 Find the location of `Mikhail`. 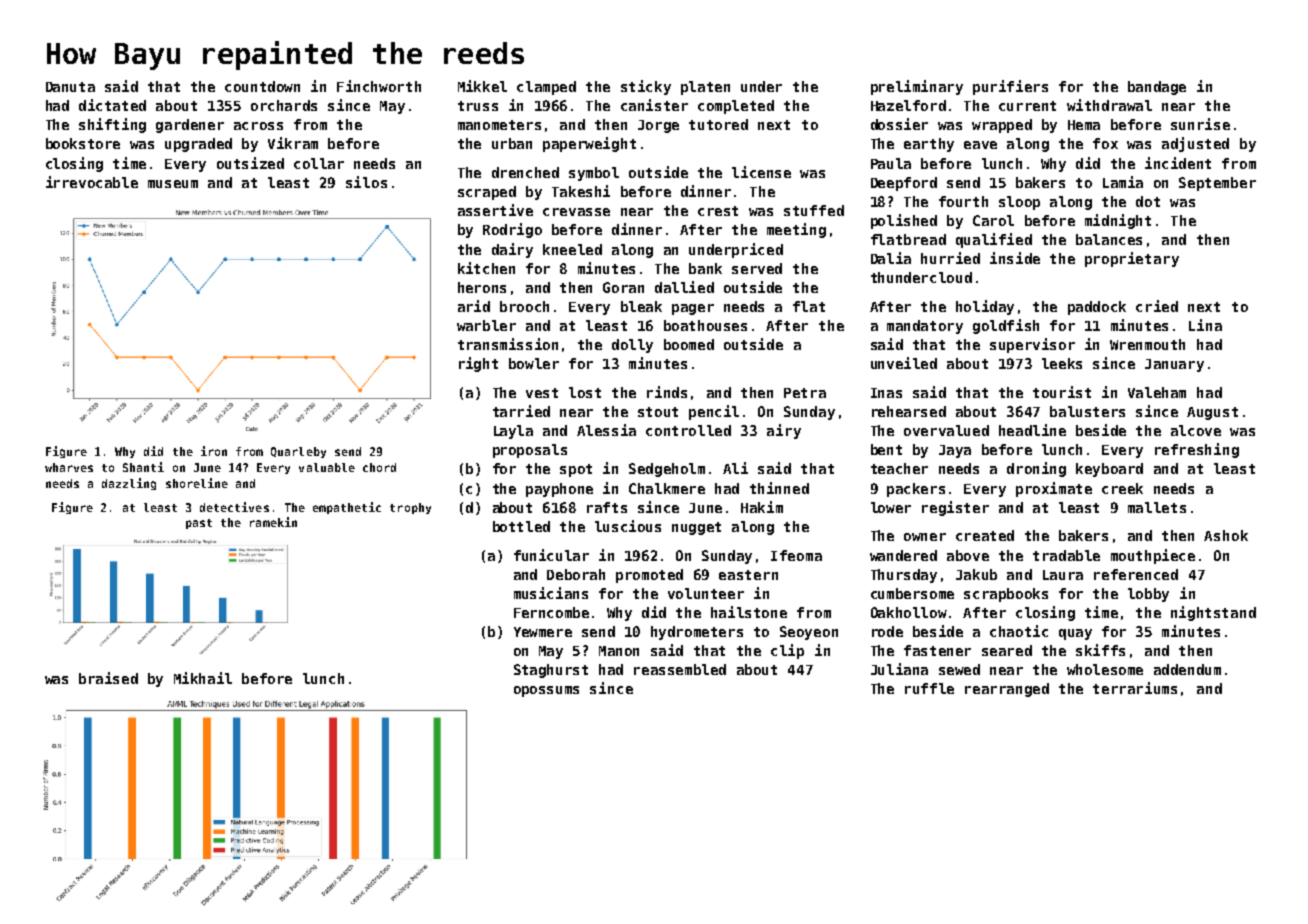

Mikhail is located at coordinates (203, 678).
